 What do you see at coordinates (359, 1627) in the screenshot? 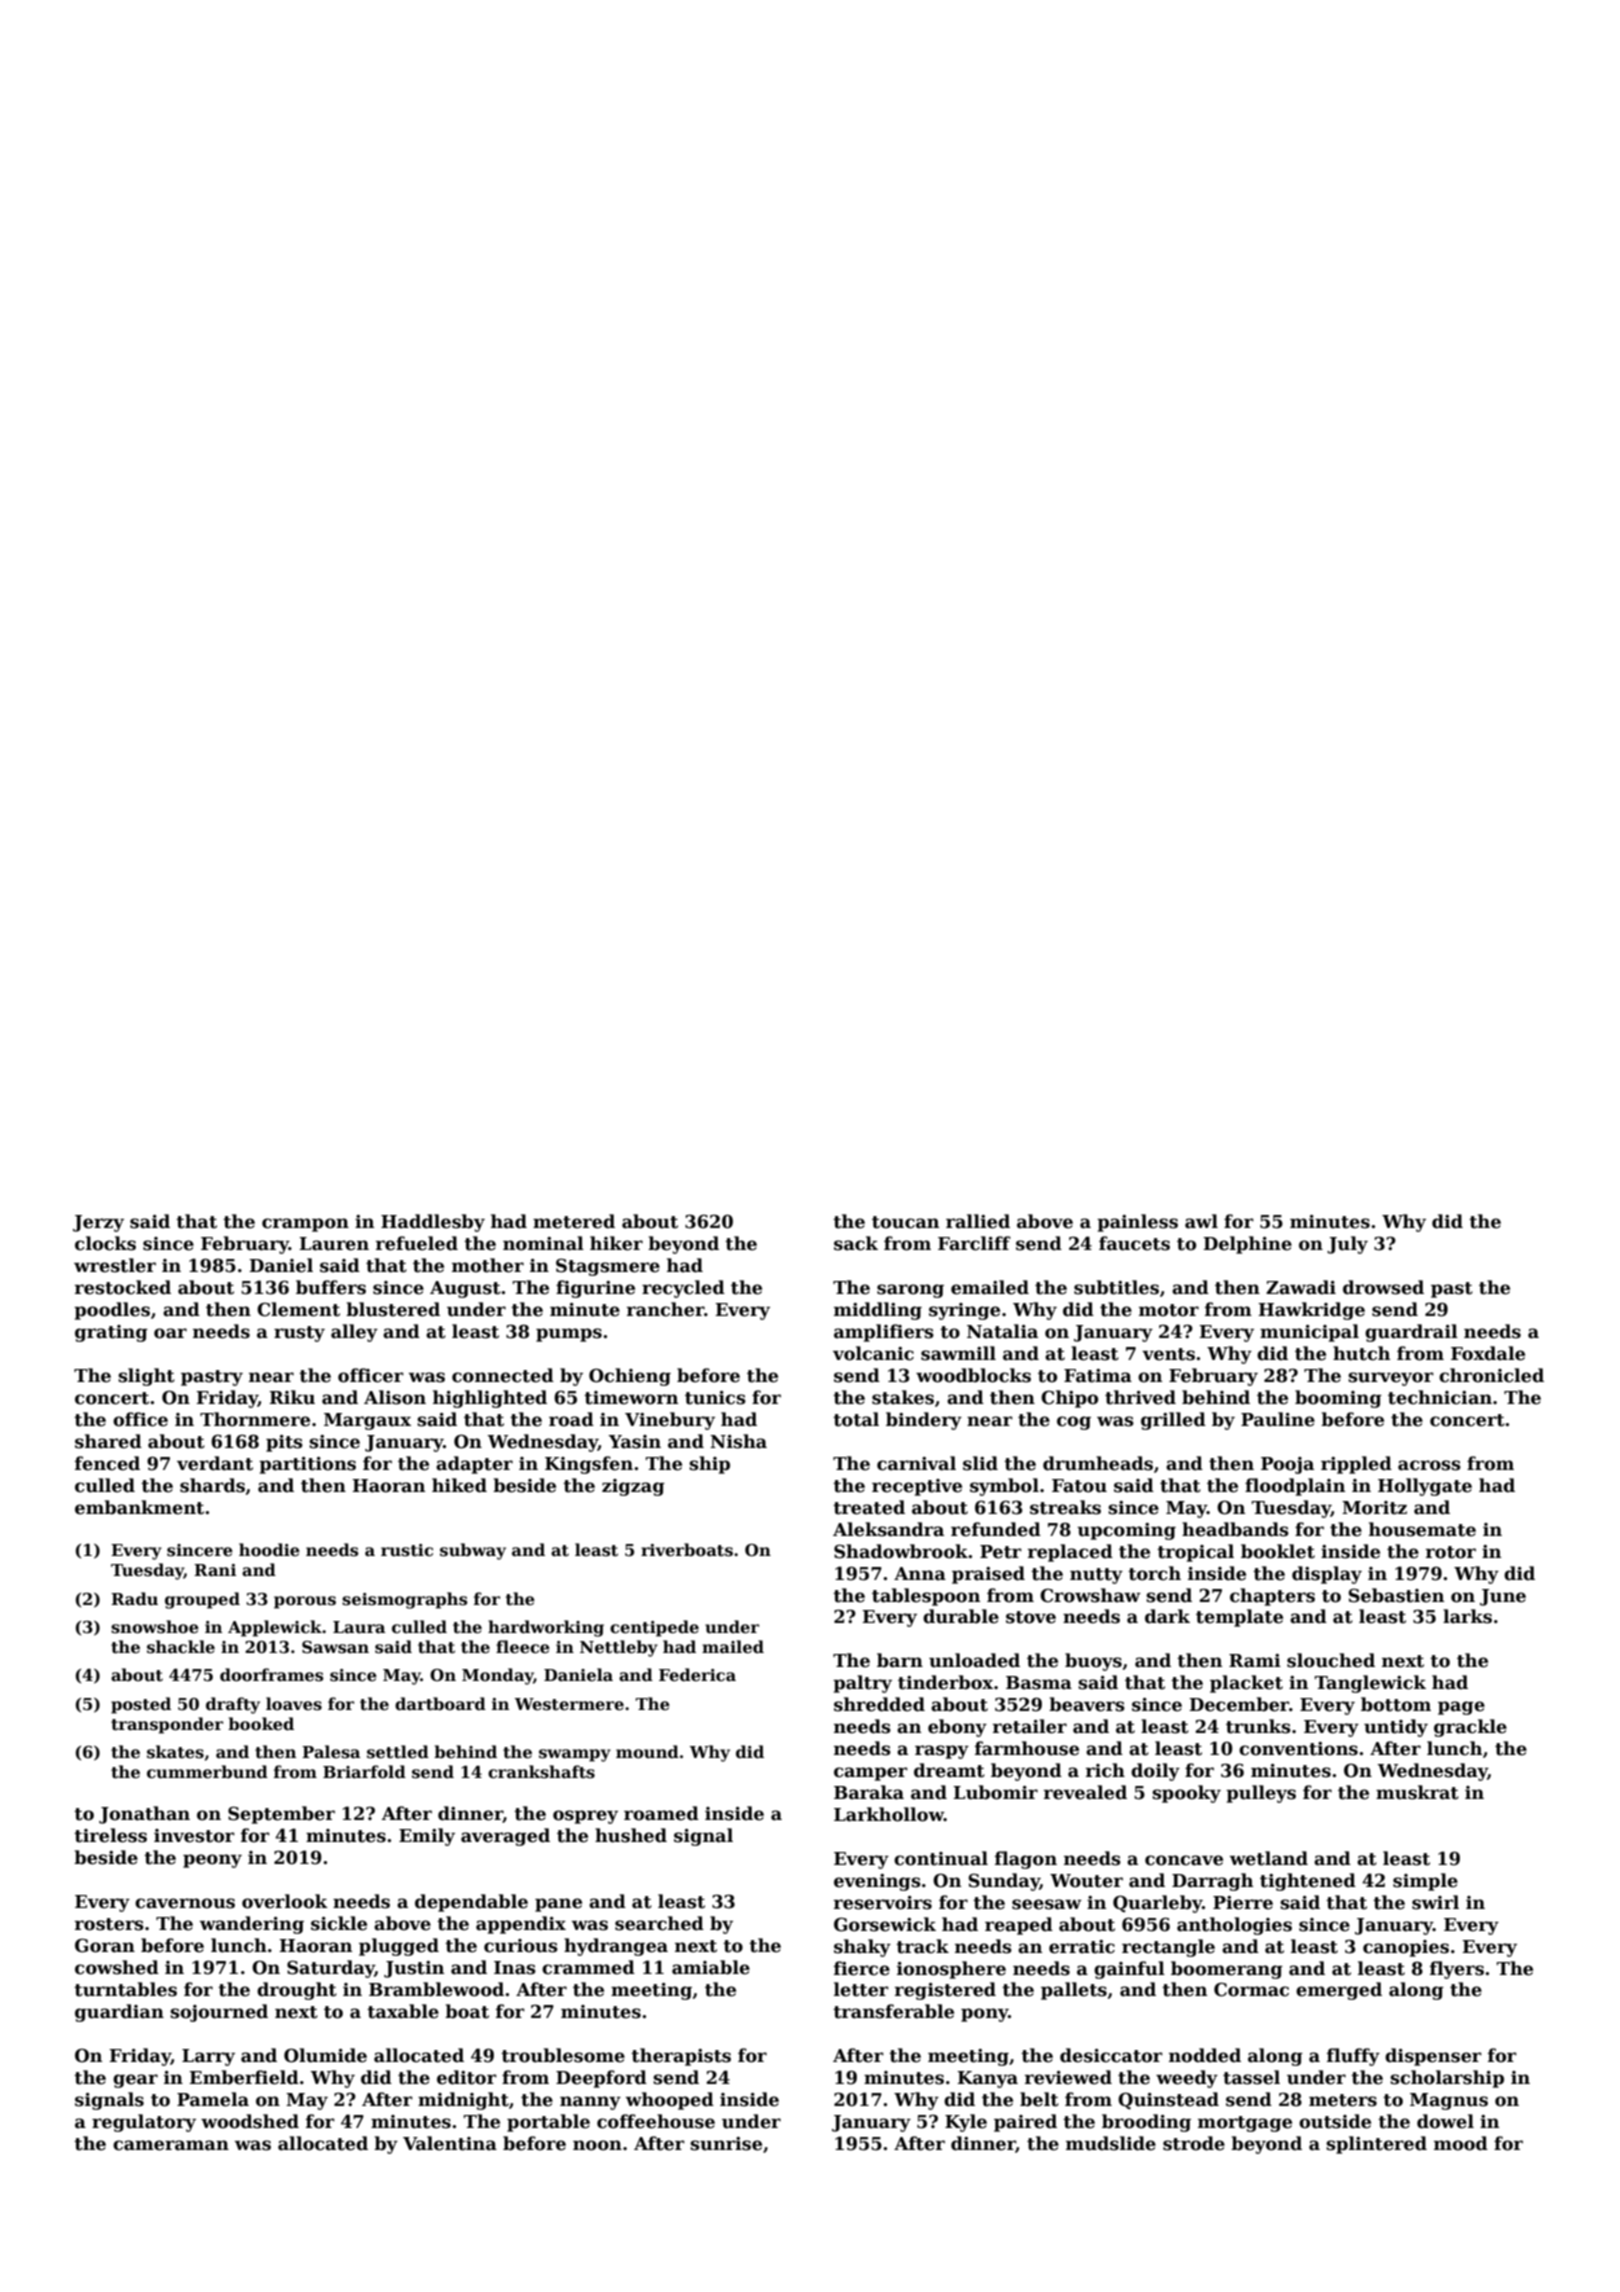
I see `Laura` at bounding box center [359, 1627].
